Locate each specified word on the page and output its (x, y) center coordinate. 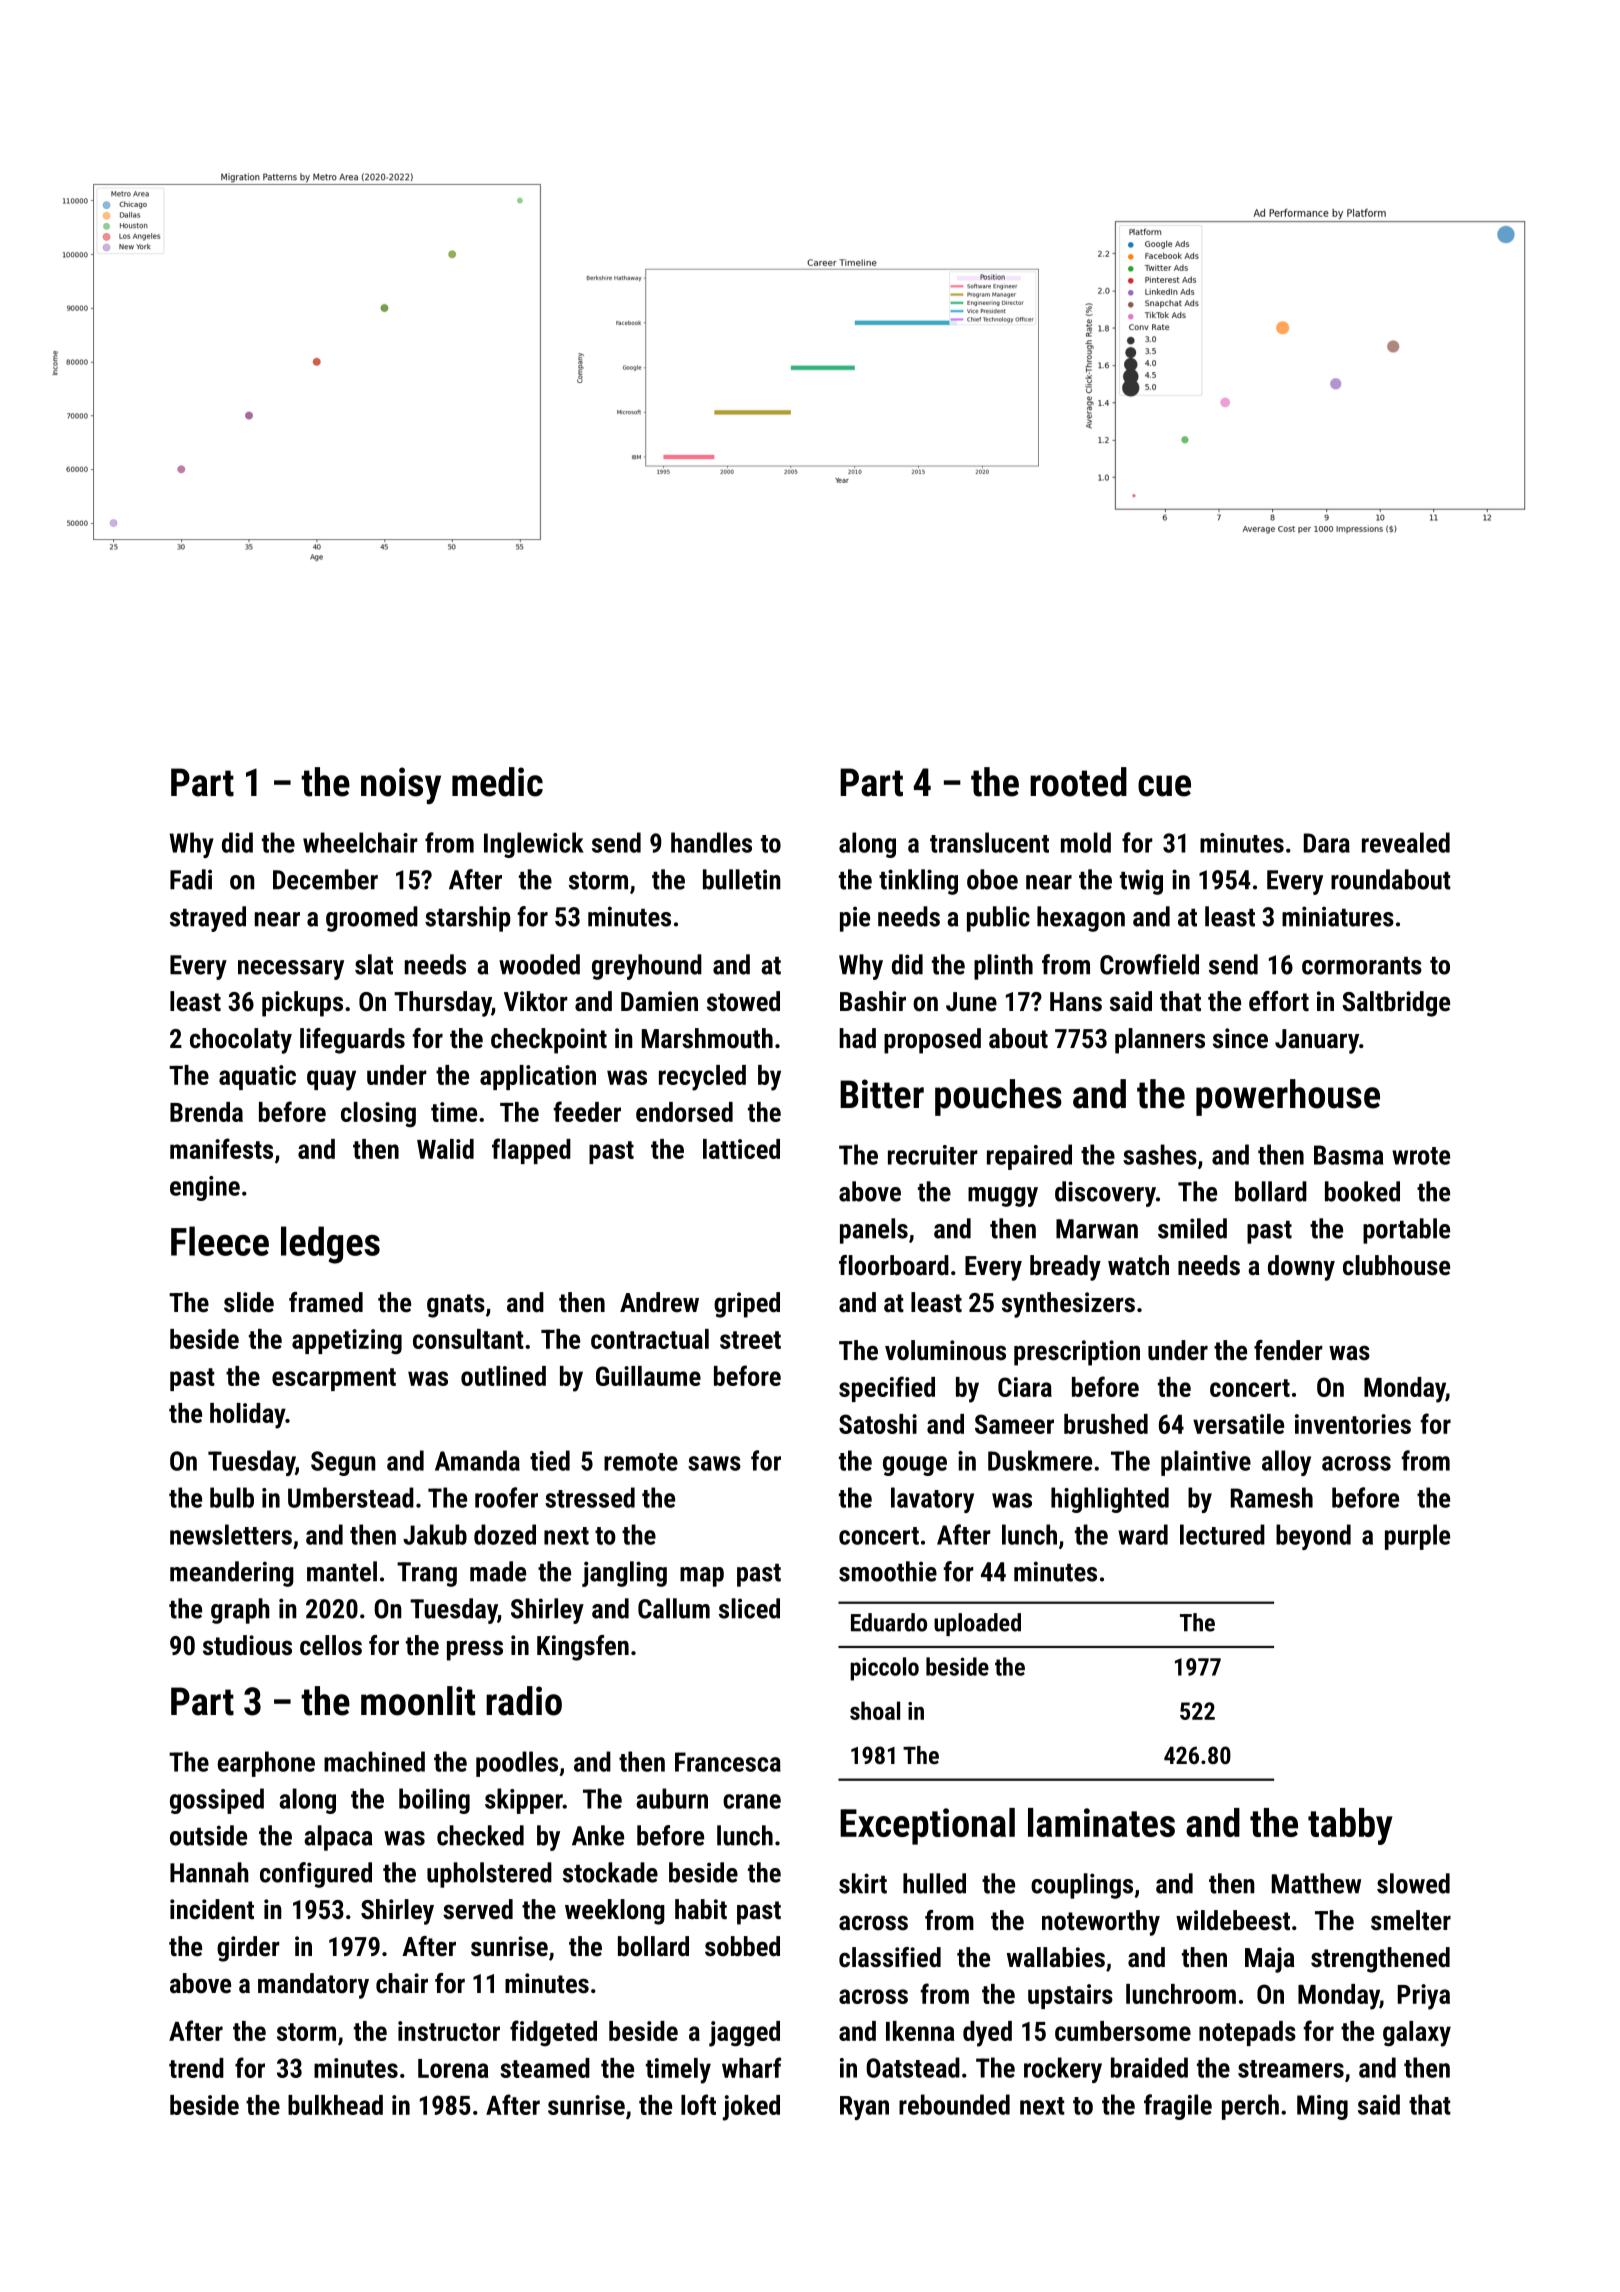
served (478, 1909)
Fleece (220, 1241)
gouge (915, 1466)
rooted (1078, 782)
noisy (401, 785)
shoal (875, 1710)
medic (497, 782)
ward (1143, 1534)
